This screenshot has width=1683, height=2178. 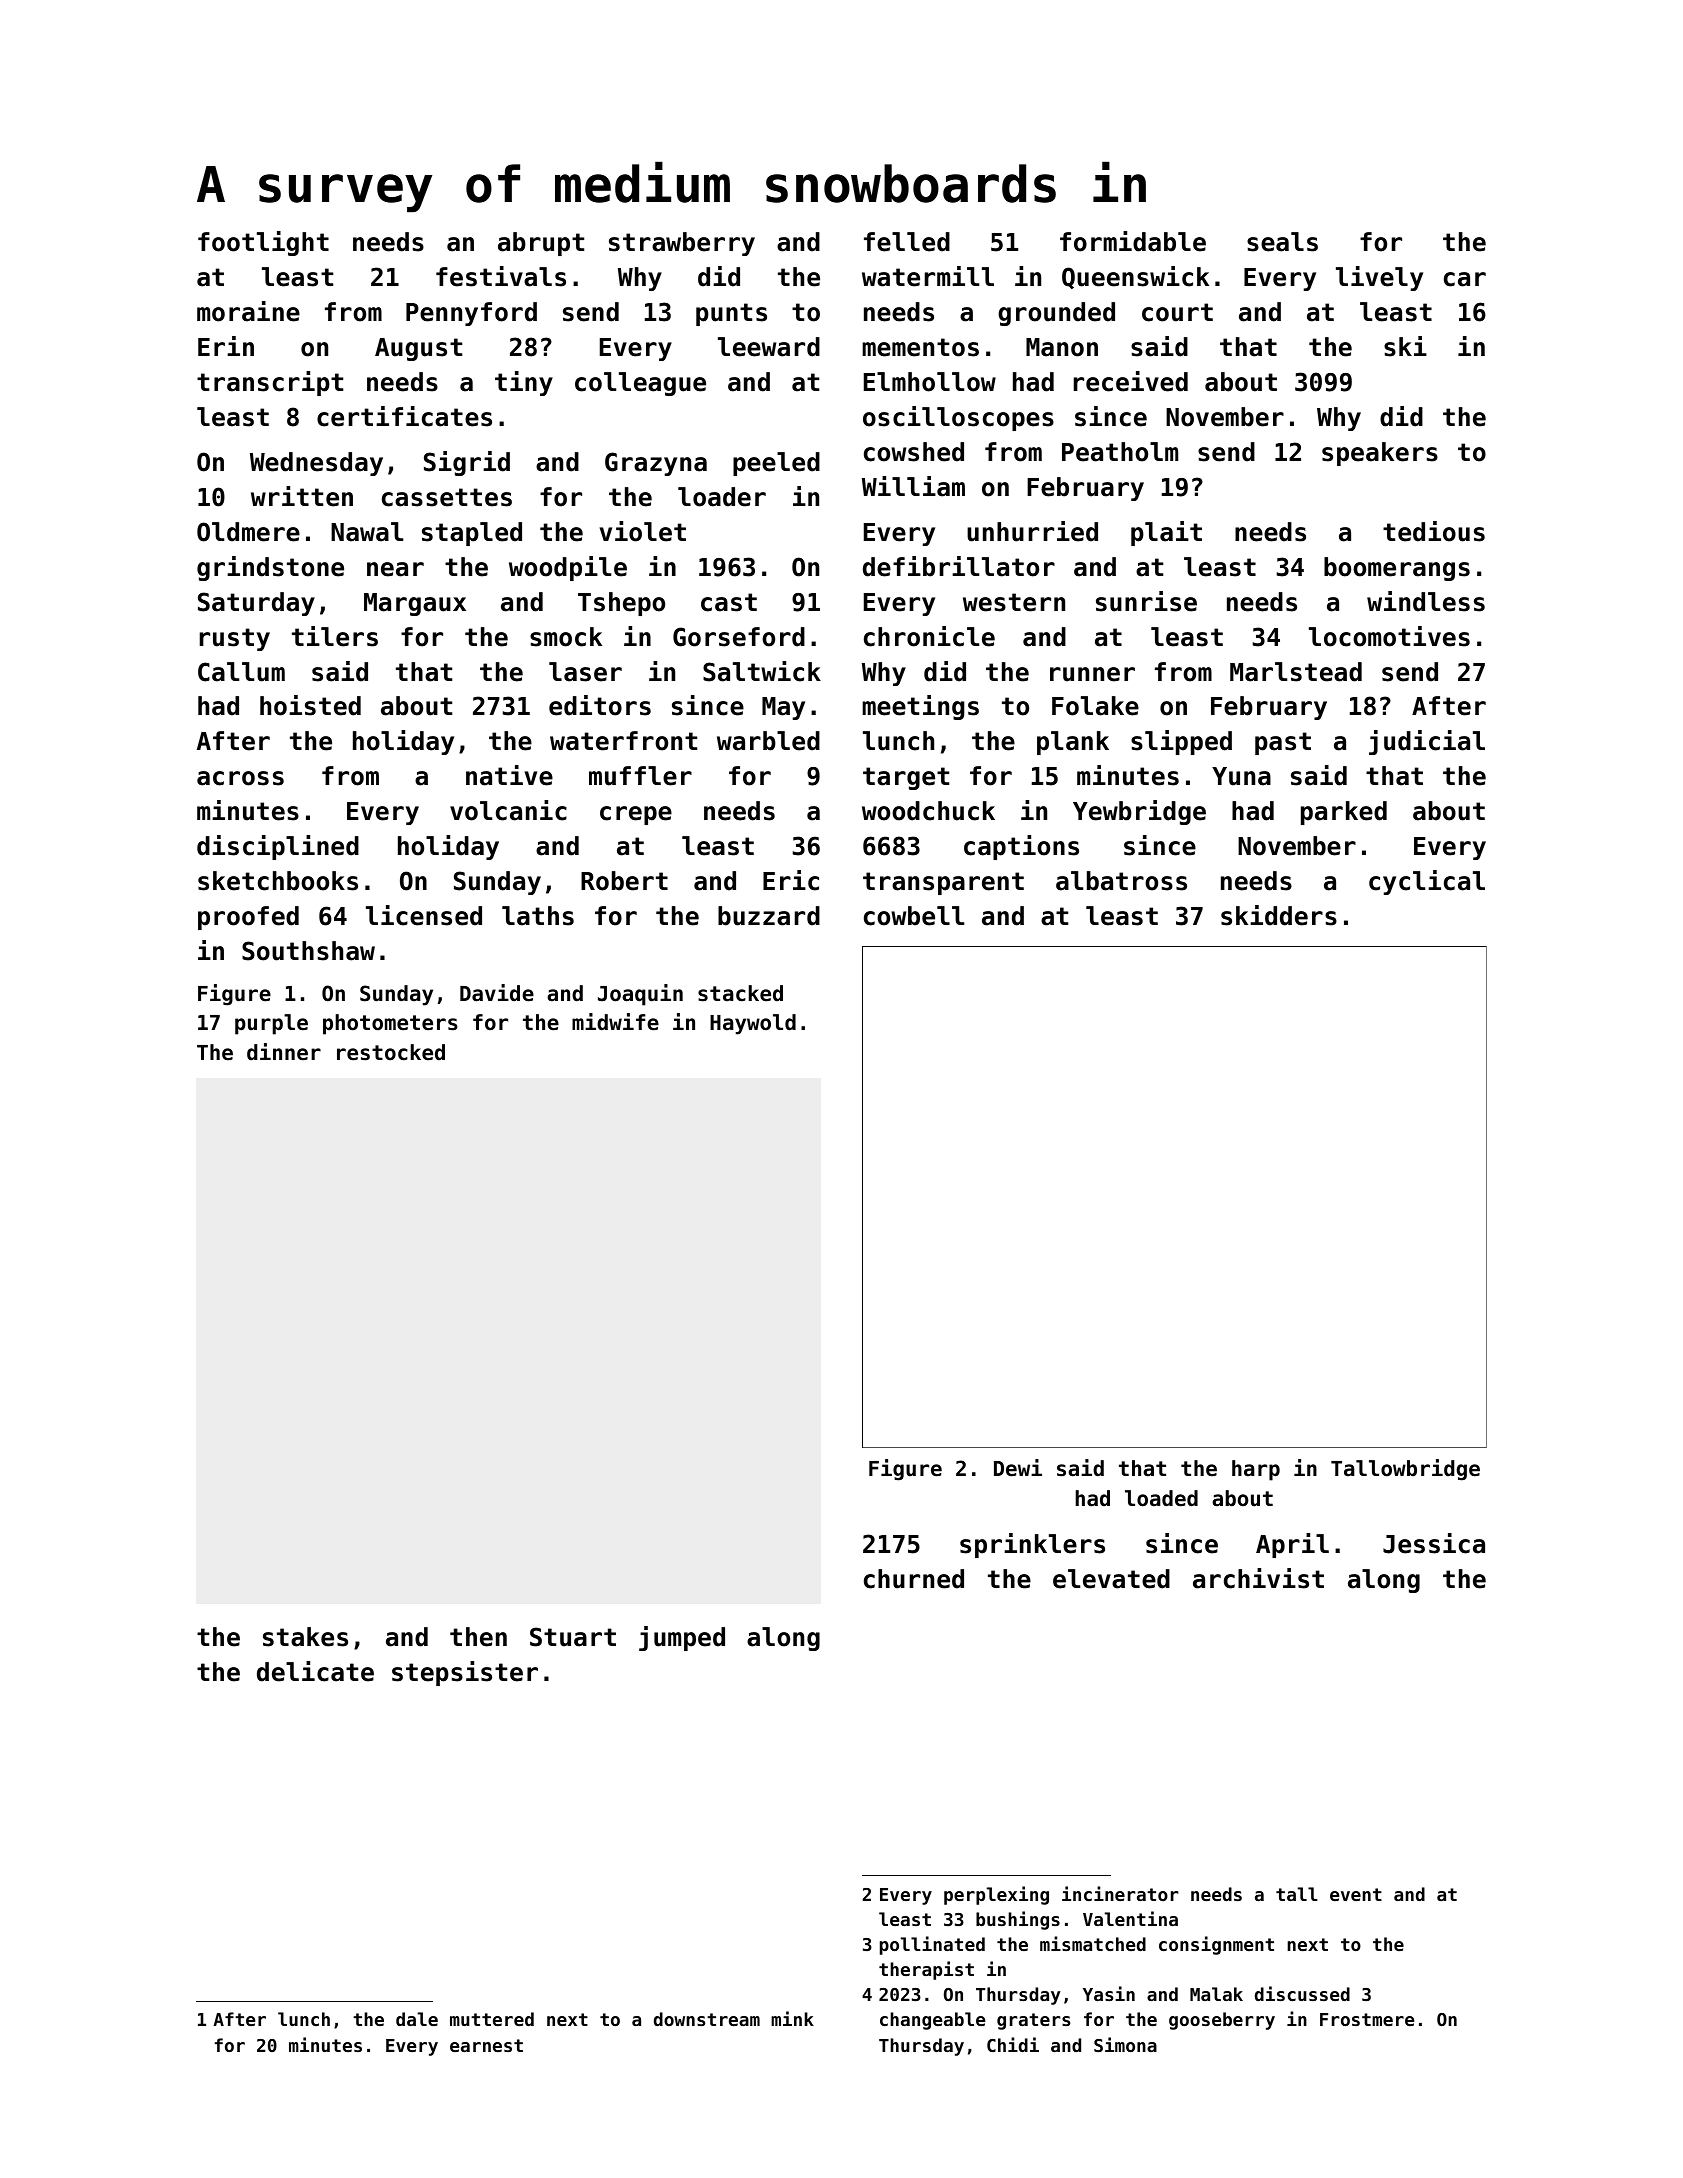 What do you see at coordinates (305, 1637) in the screenshot?
I see `stakes` at bounding box center [305, 1637].
